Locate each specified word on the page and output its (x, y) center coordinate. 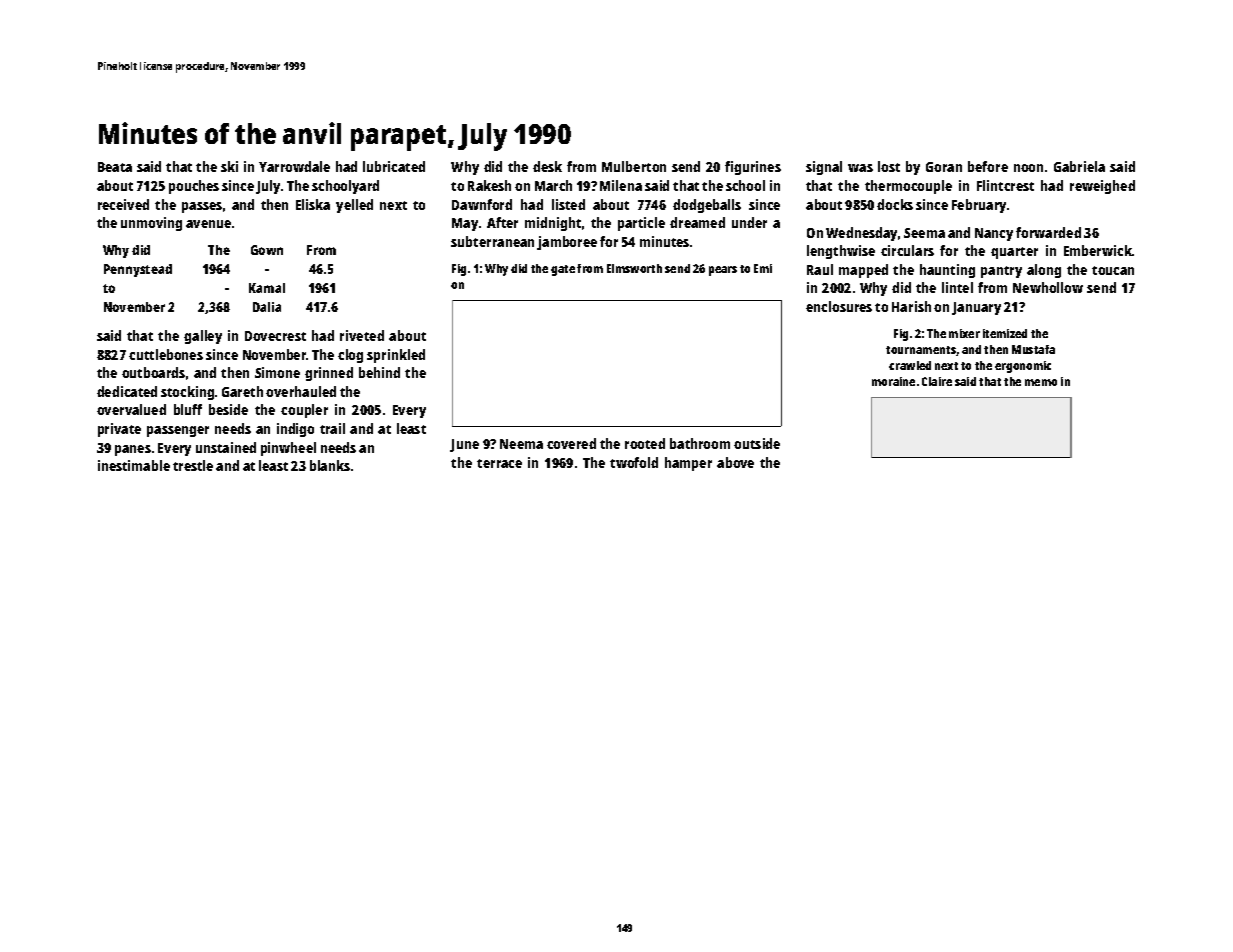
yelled (354, 206)
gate (563, 270)
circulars (907, 250)
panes (133, 450)
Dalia (267, 307)
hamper (688, 464)
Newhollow (1048, 287)
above (735, 462)
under (749, 222)
